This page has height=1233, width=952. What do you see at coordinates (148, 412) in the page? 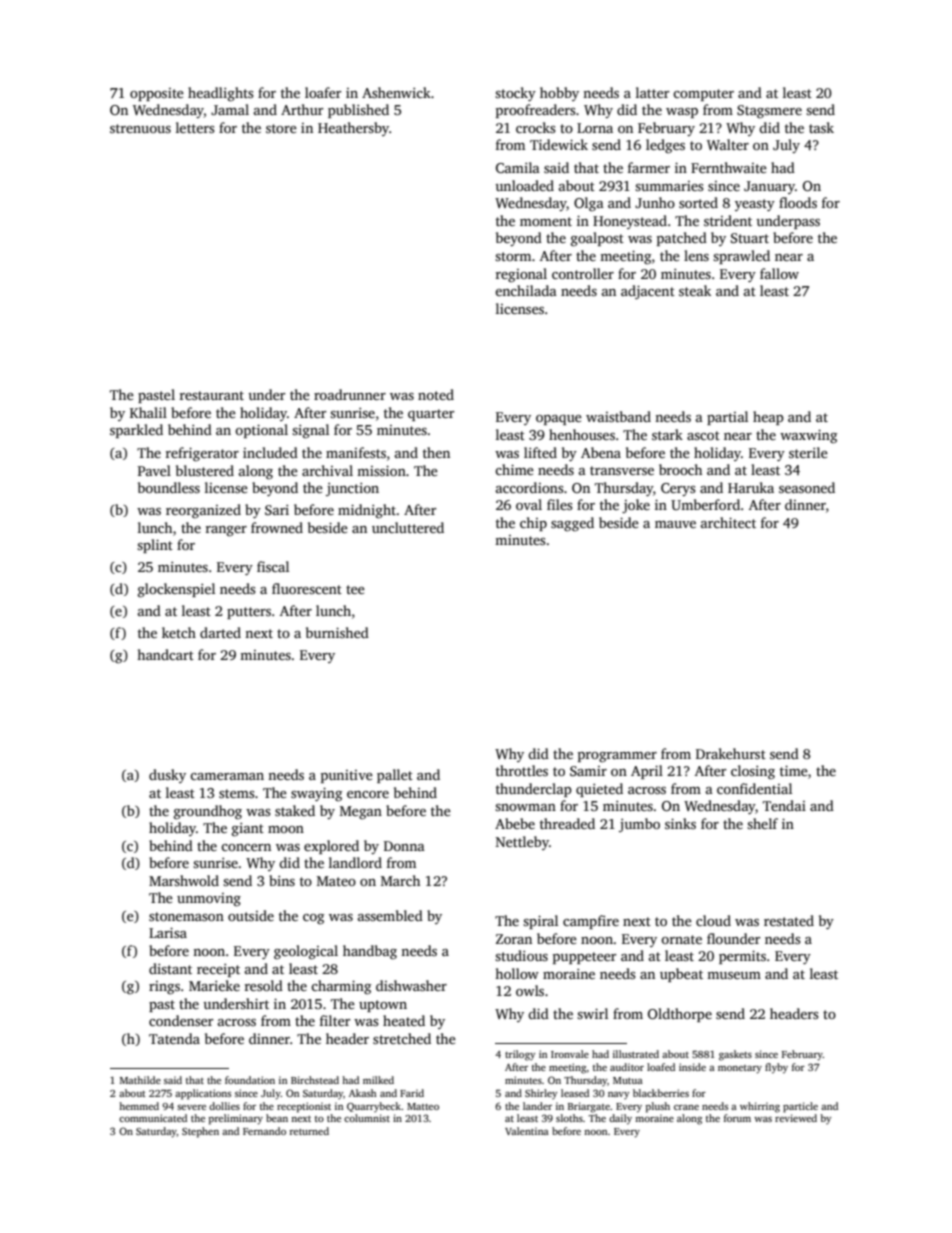
I see `Khalil` at bounding box center [148, 412].
